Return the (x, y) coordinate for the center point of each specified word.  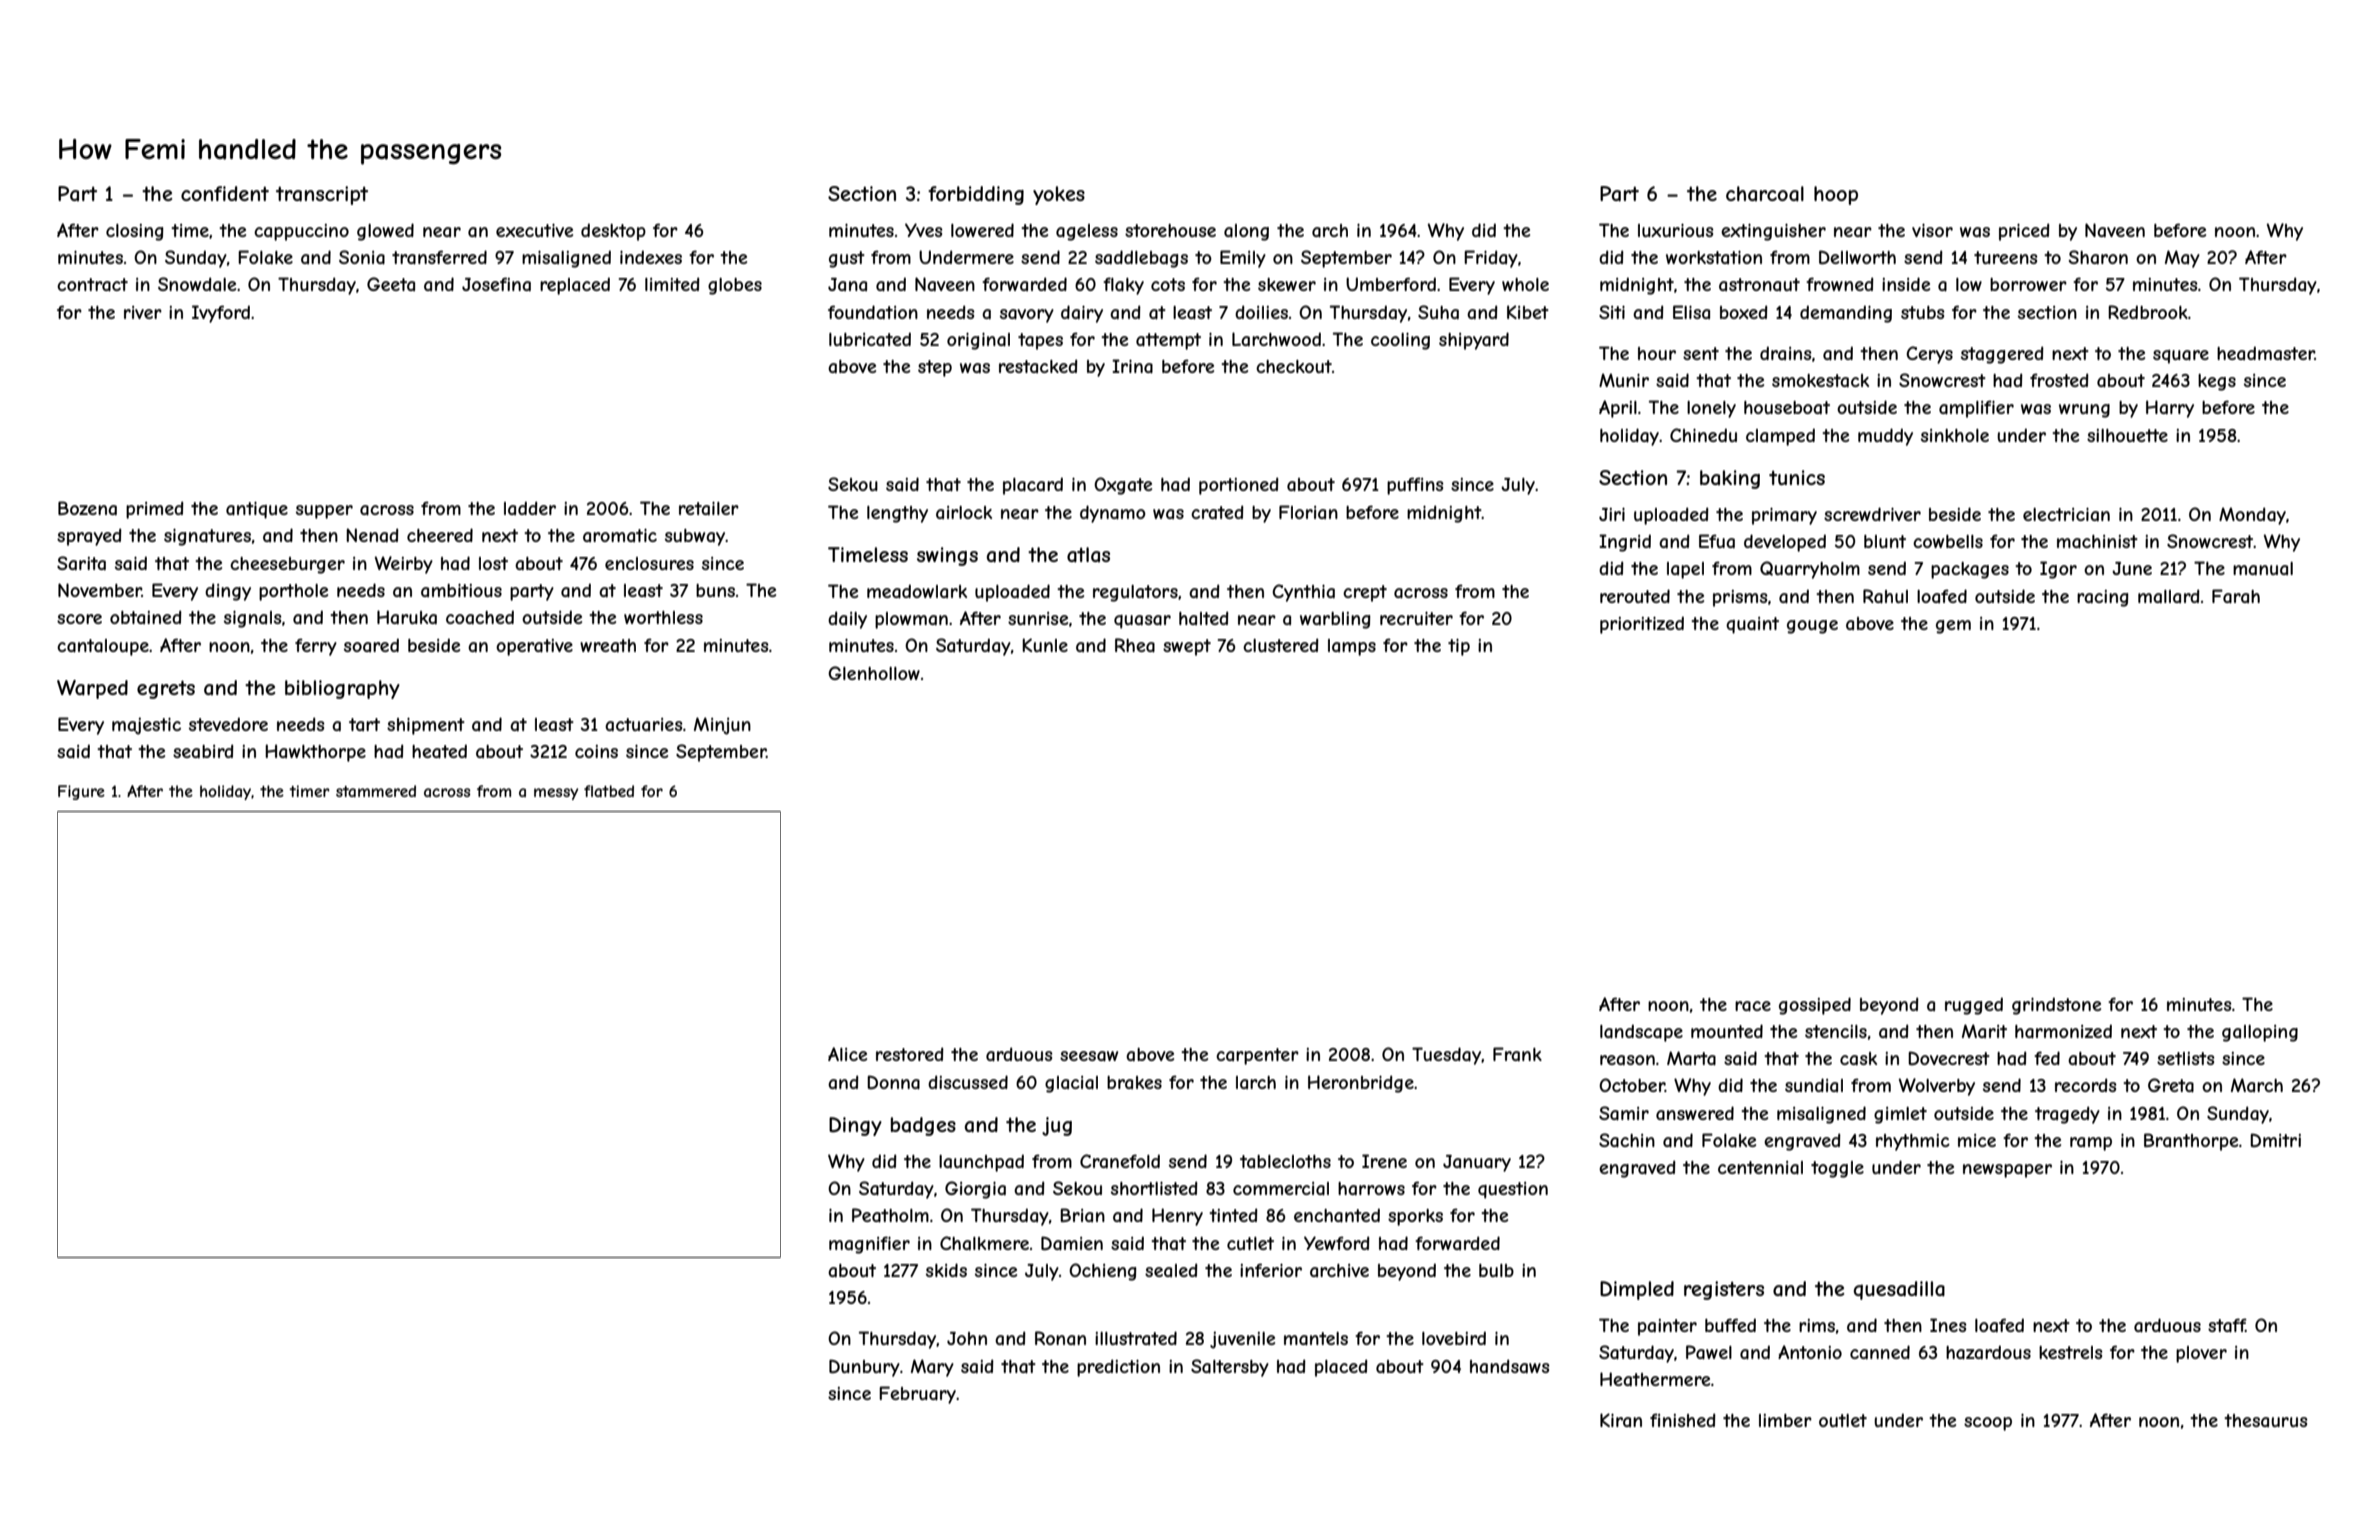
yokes (1059, 195)
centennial (1760, 1168)
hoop (1836, 195)
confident (225, 193)
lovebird (1454, 1338)
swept (1187, 647)
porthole (293, 592)
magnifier (869, 1245)
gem (1953, 627)
